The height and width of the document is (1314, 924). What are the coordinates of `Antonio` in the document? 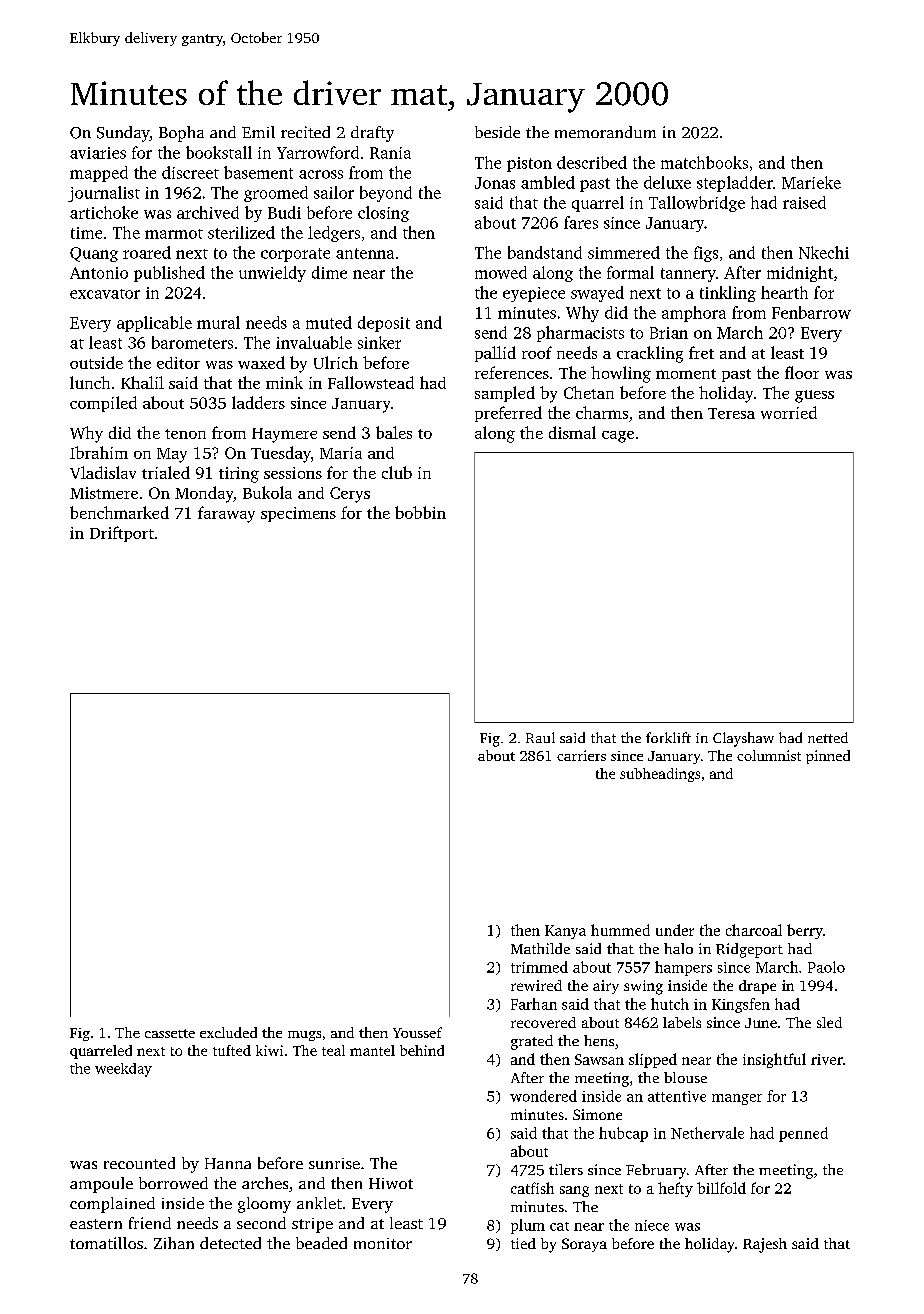 It's located at (99, 273).
